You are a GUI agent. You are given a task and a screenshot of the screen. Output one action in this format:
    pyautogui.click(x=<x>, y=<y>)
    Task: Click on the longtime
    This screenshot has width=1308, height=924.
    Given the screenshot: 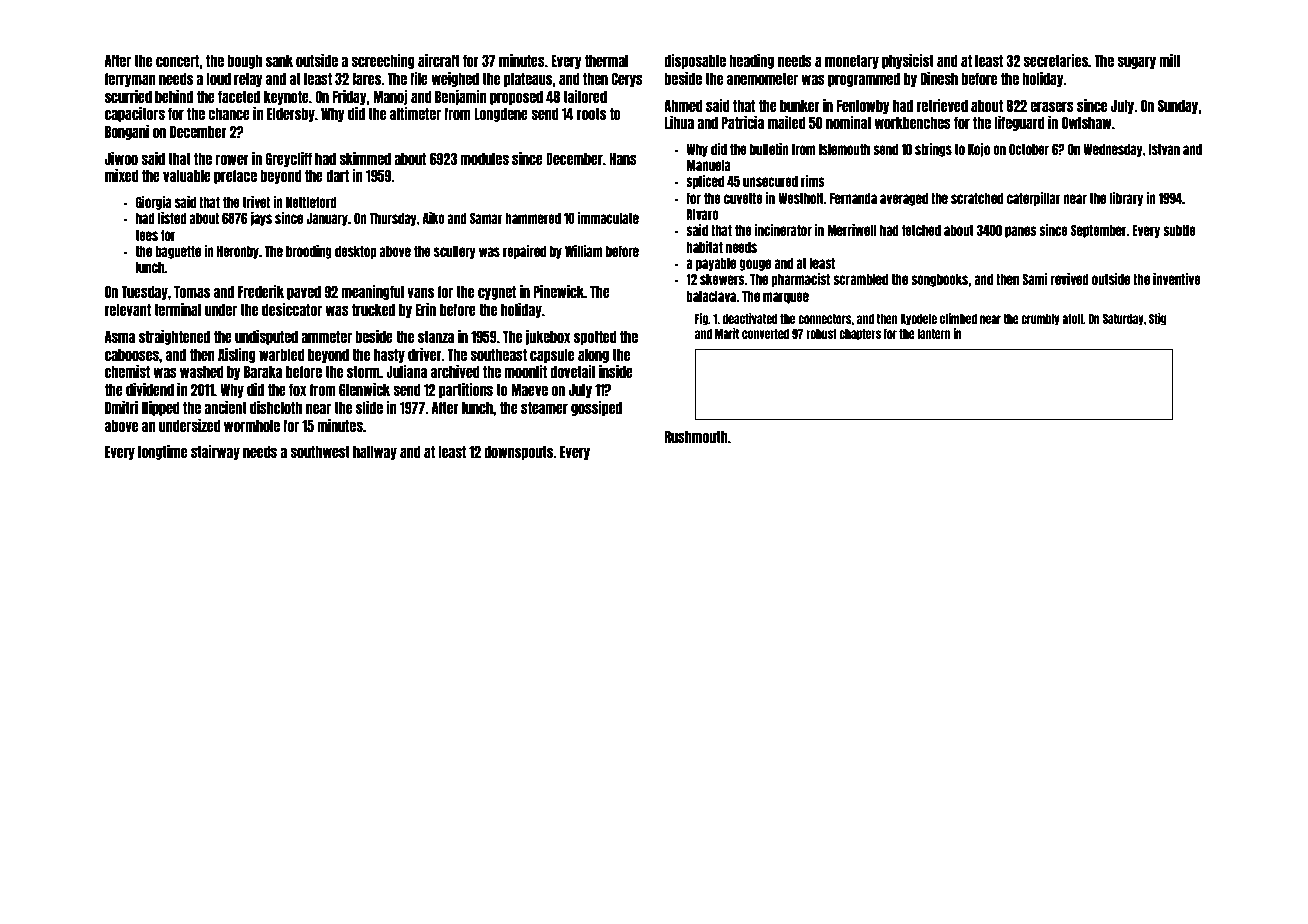 What is the action you would take?
    pyautogui.click(x=162, y=452)
